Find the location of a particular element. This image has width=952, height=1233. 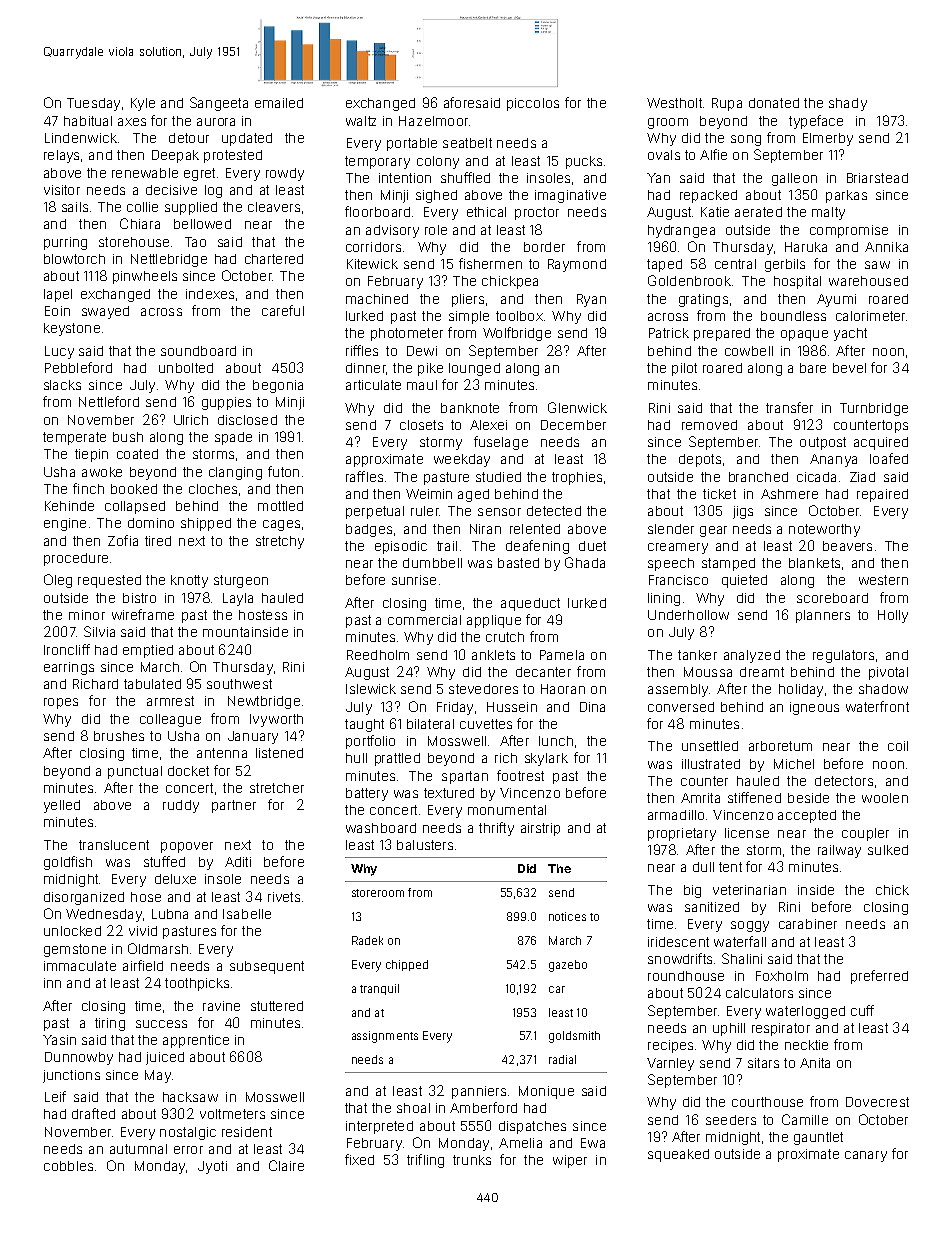

shady is located at coordinates (848, 104).
